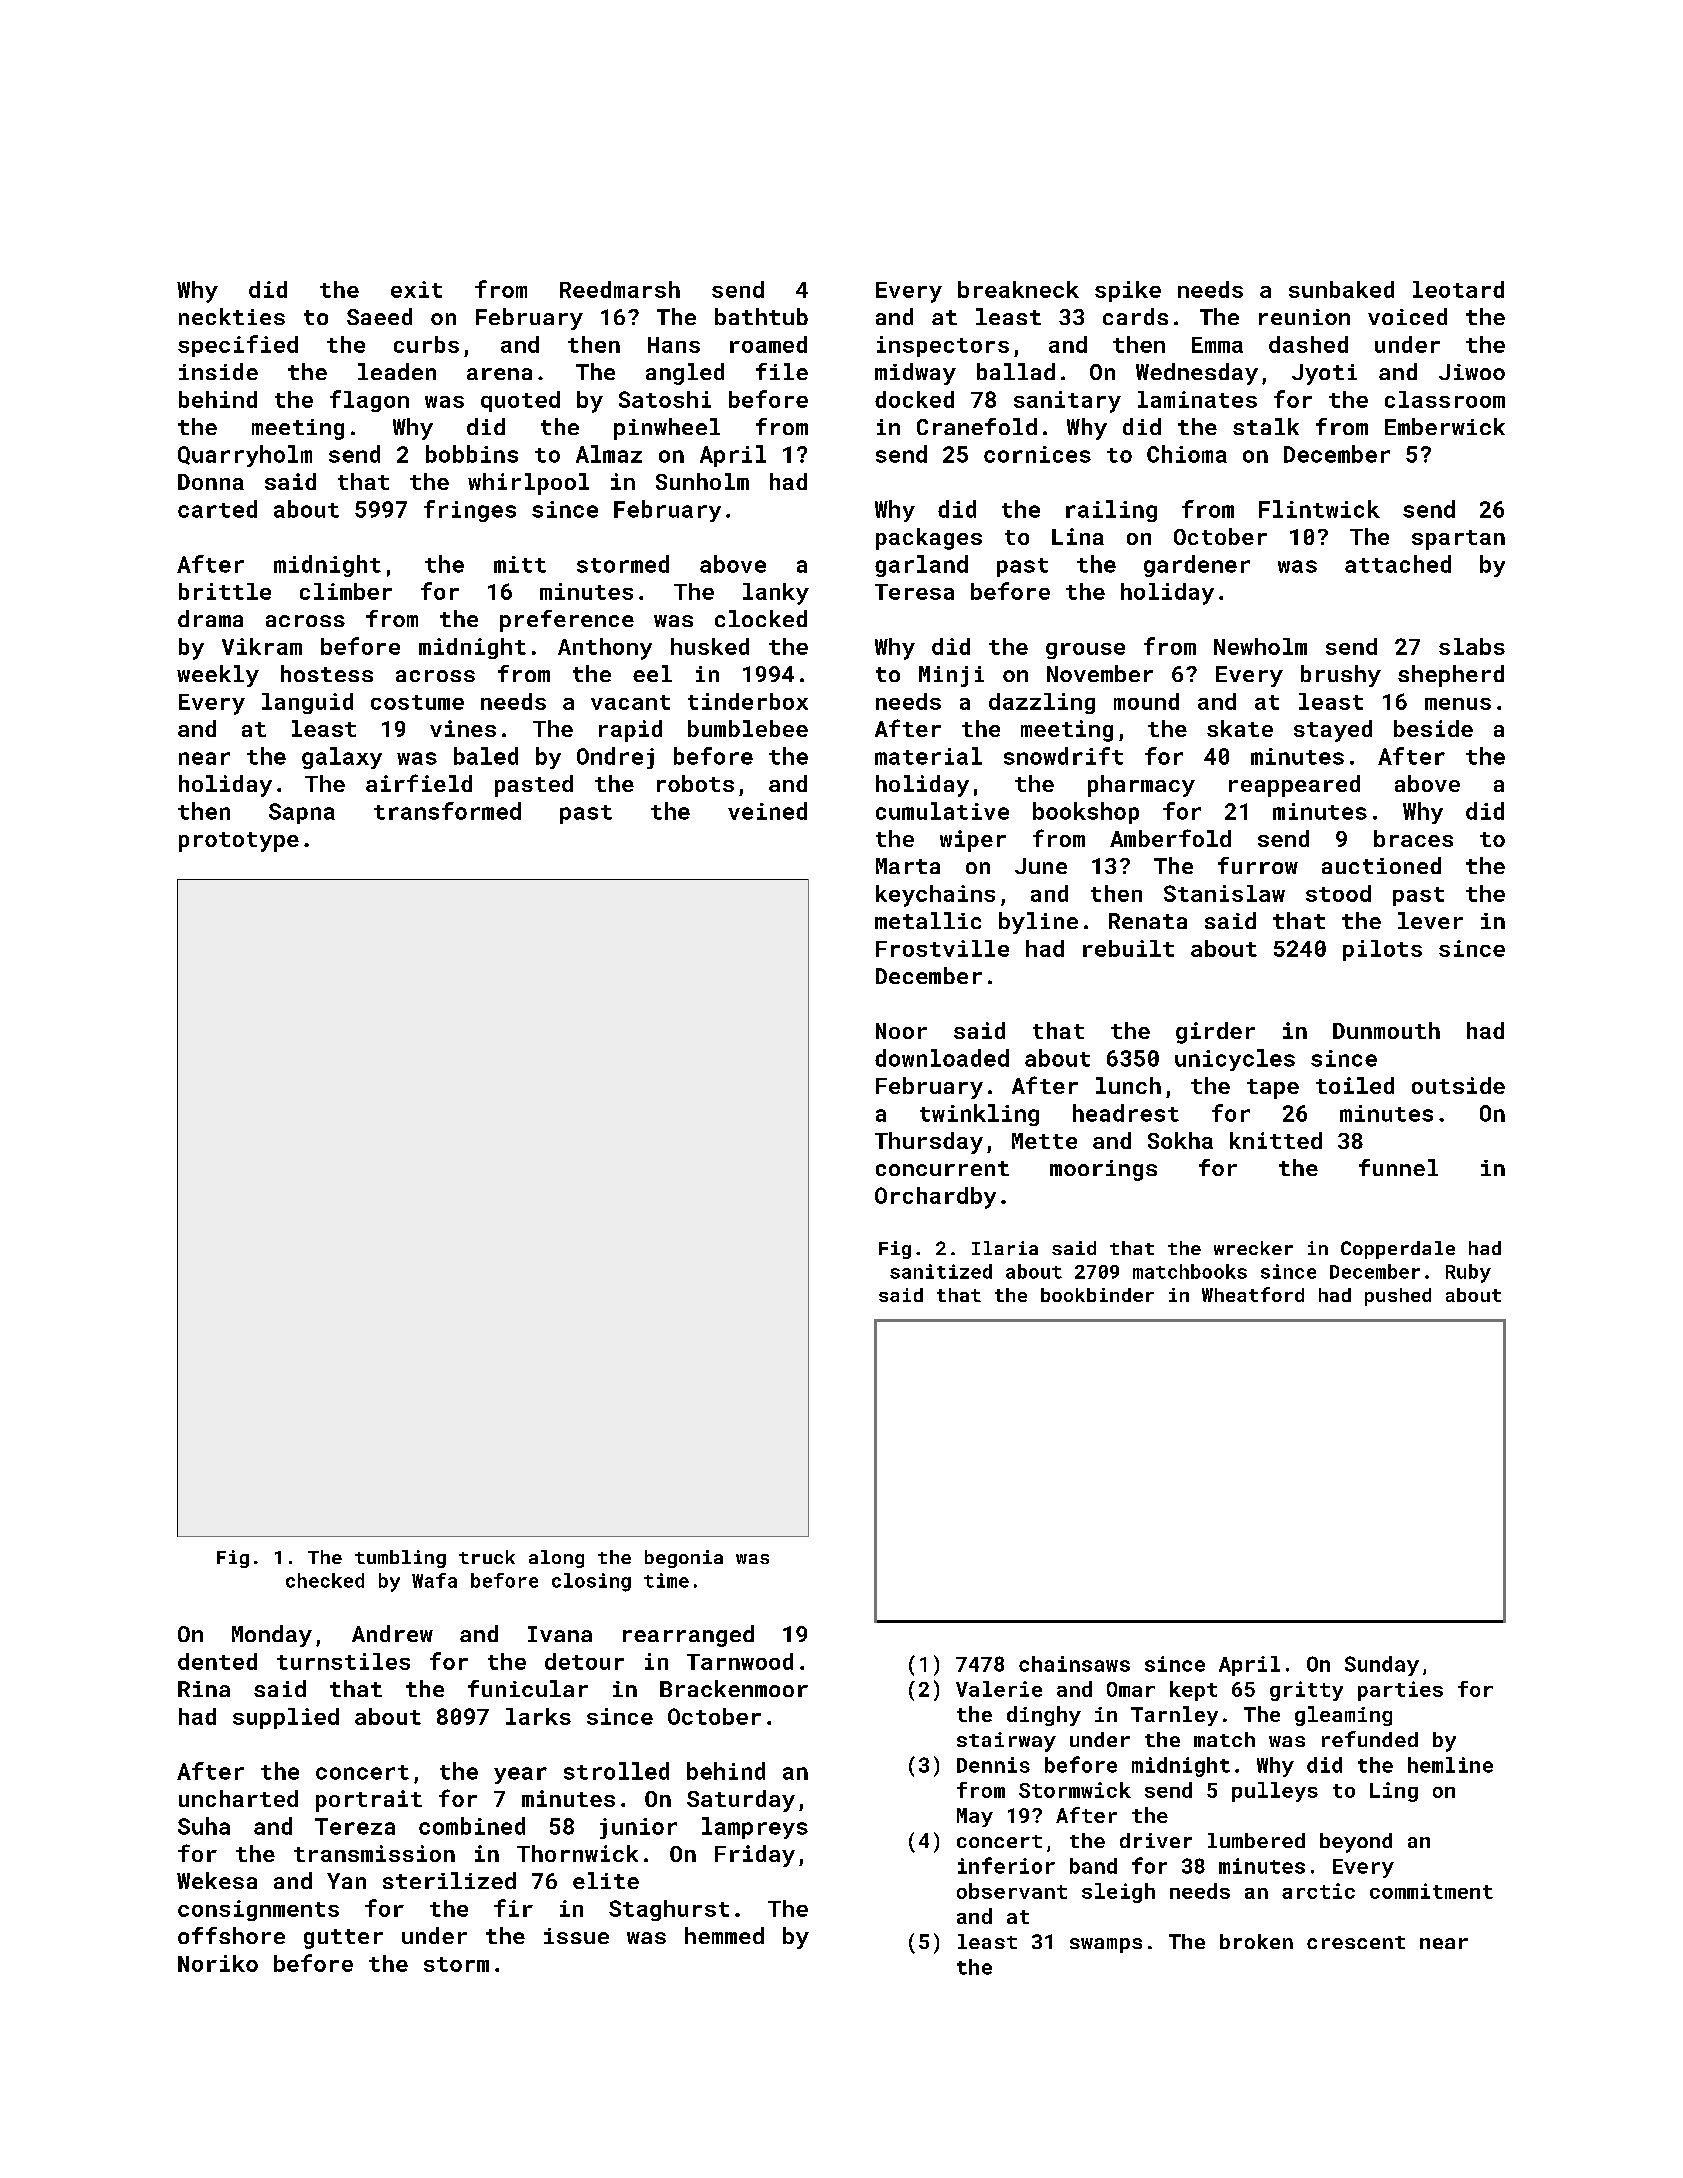 The image size is (1683, 2178). What do you see at coordinates (666, 1580) in the screenshot?
I see `time` at bounding box center [666, 1580].
